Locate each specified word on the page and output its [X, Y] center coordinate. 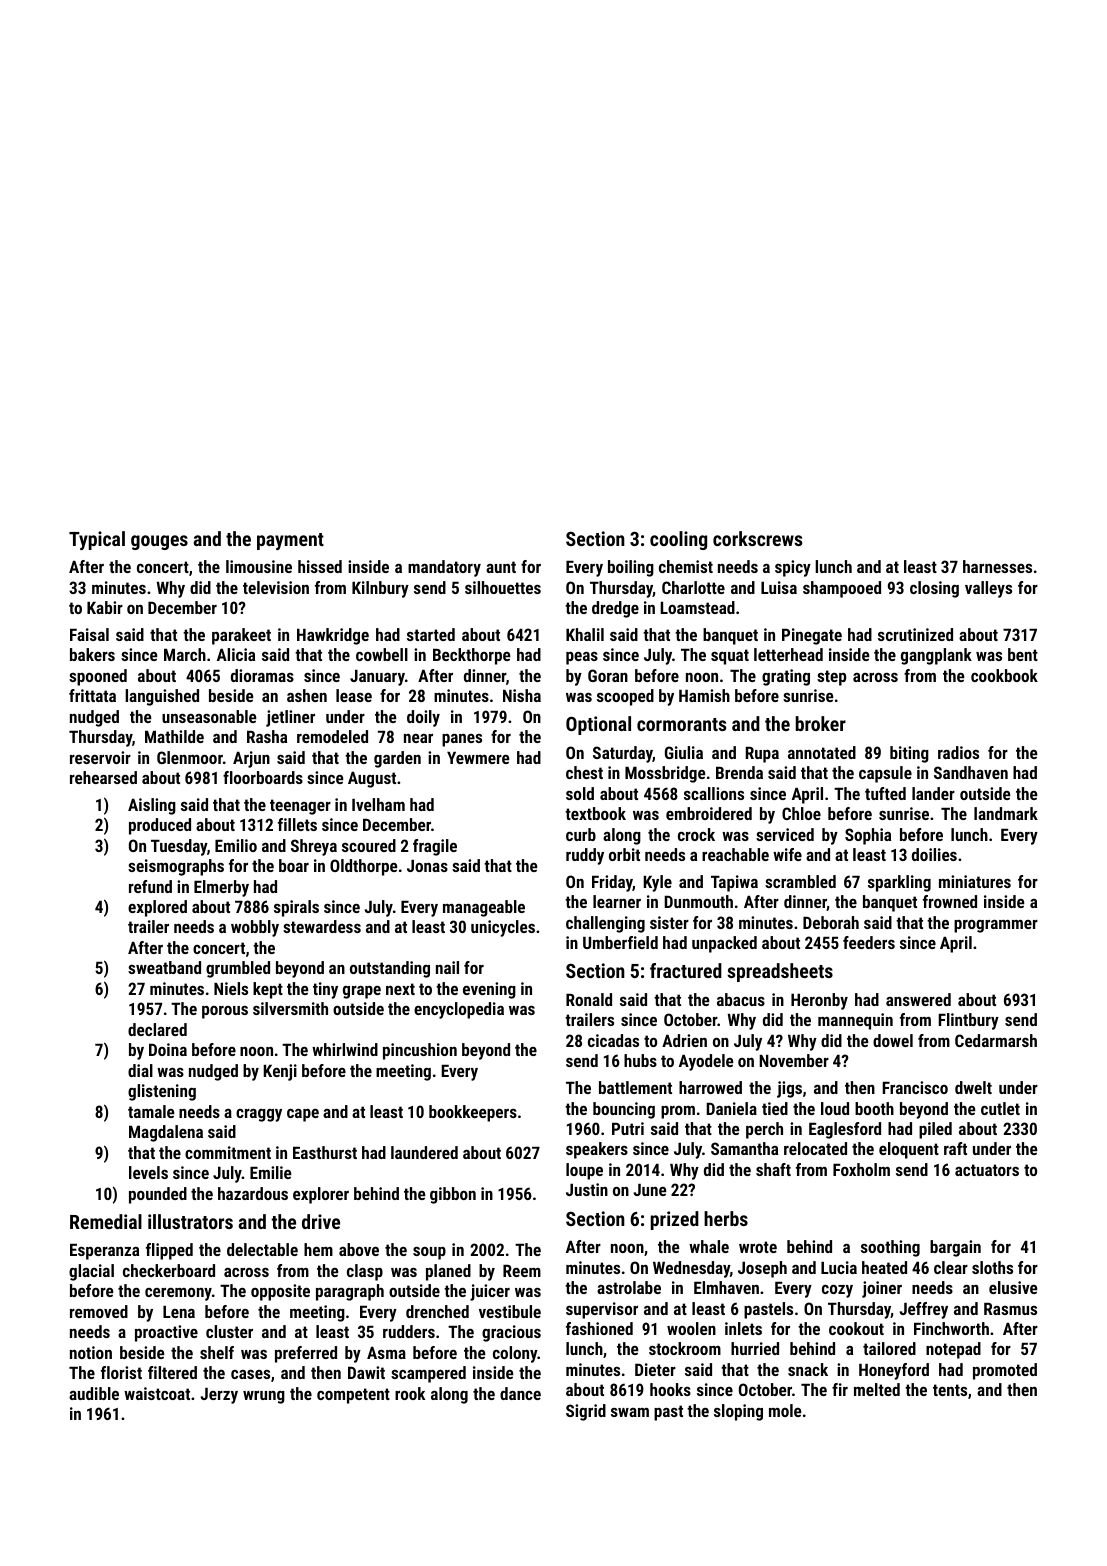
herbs [726, 1218]
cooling [678, 540]
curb [581, 834]
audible [94, 1393]
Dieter [655, 1369]
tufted [885, 793]
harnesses [997, 566]
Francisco [915, 1087]
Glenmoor [190, 757]
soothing [890, 1248]
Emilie [271, 1172]
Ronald [589, 999]
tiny [325, 990]
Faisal [89, 634]
